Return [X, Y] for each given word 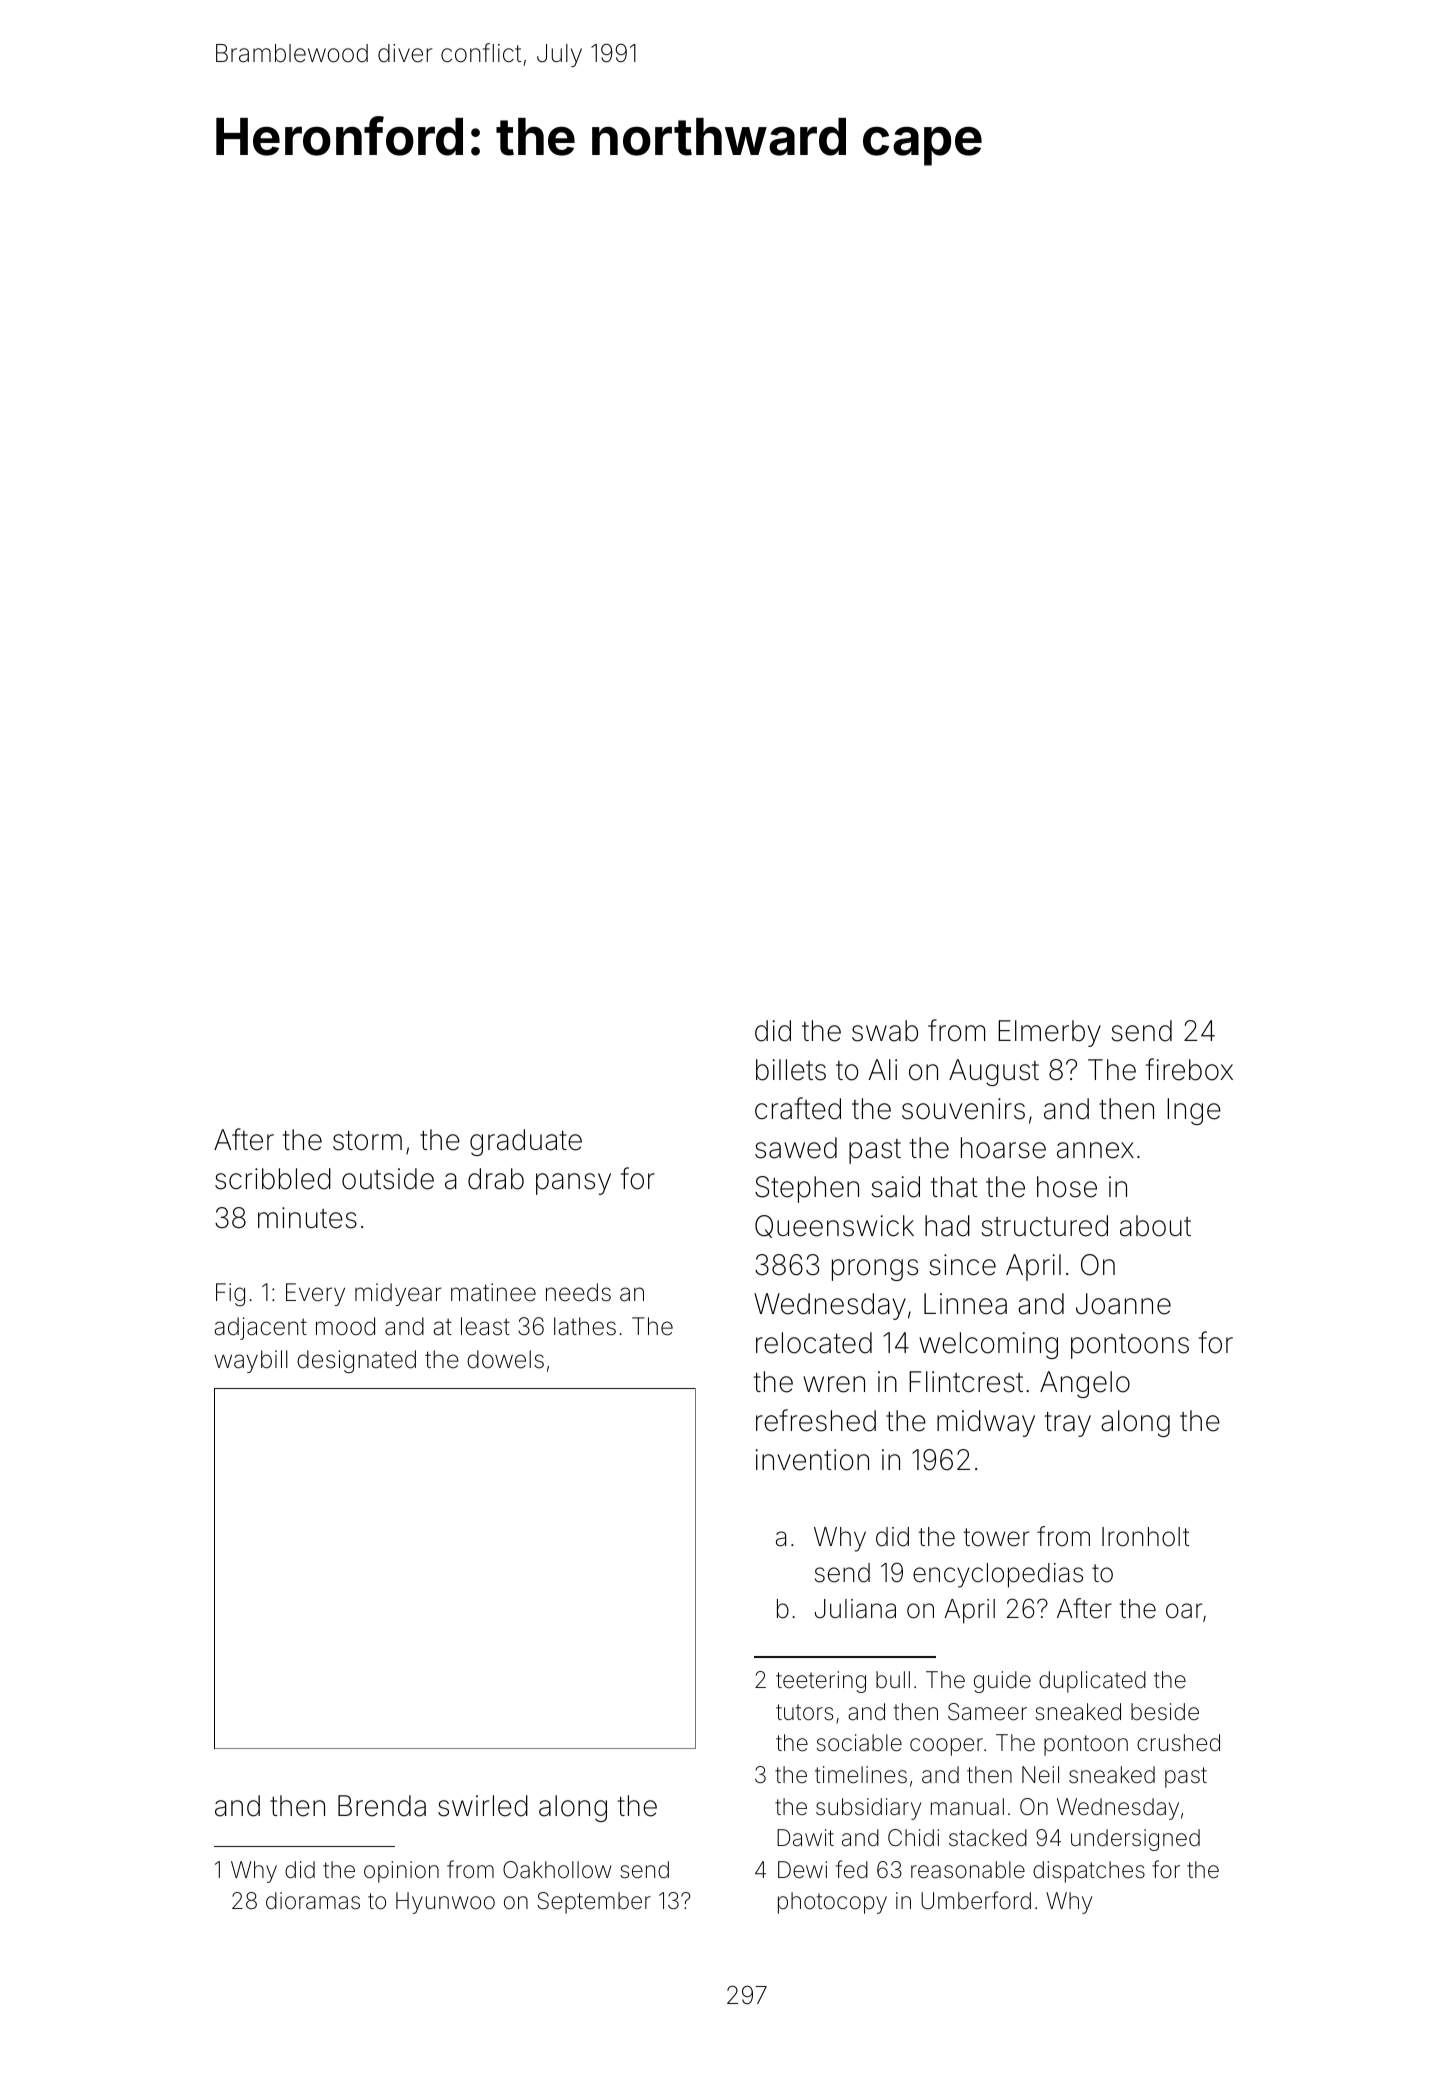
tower [996, 1537]
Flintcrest [966, 1382]
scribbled [273, 1179]
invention [812, 1460]
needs [578, 1292]
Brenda [382, 1806]
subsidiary [868, 1809]
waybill [251, 1361]
